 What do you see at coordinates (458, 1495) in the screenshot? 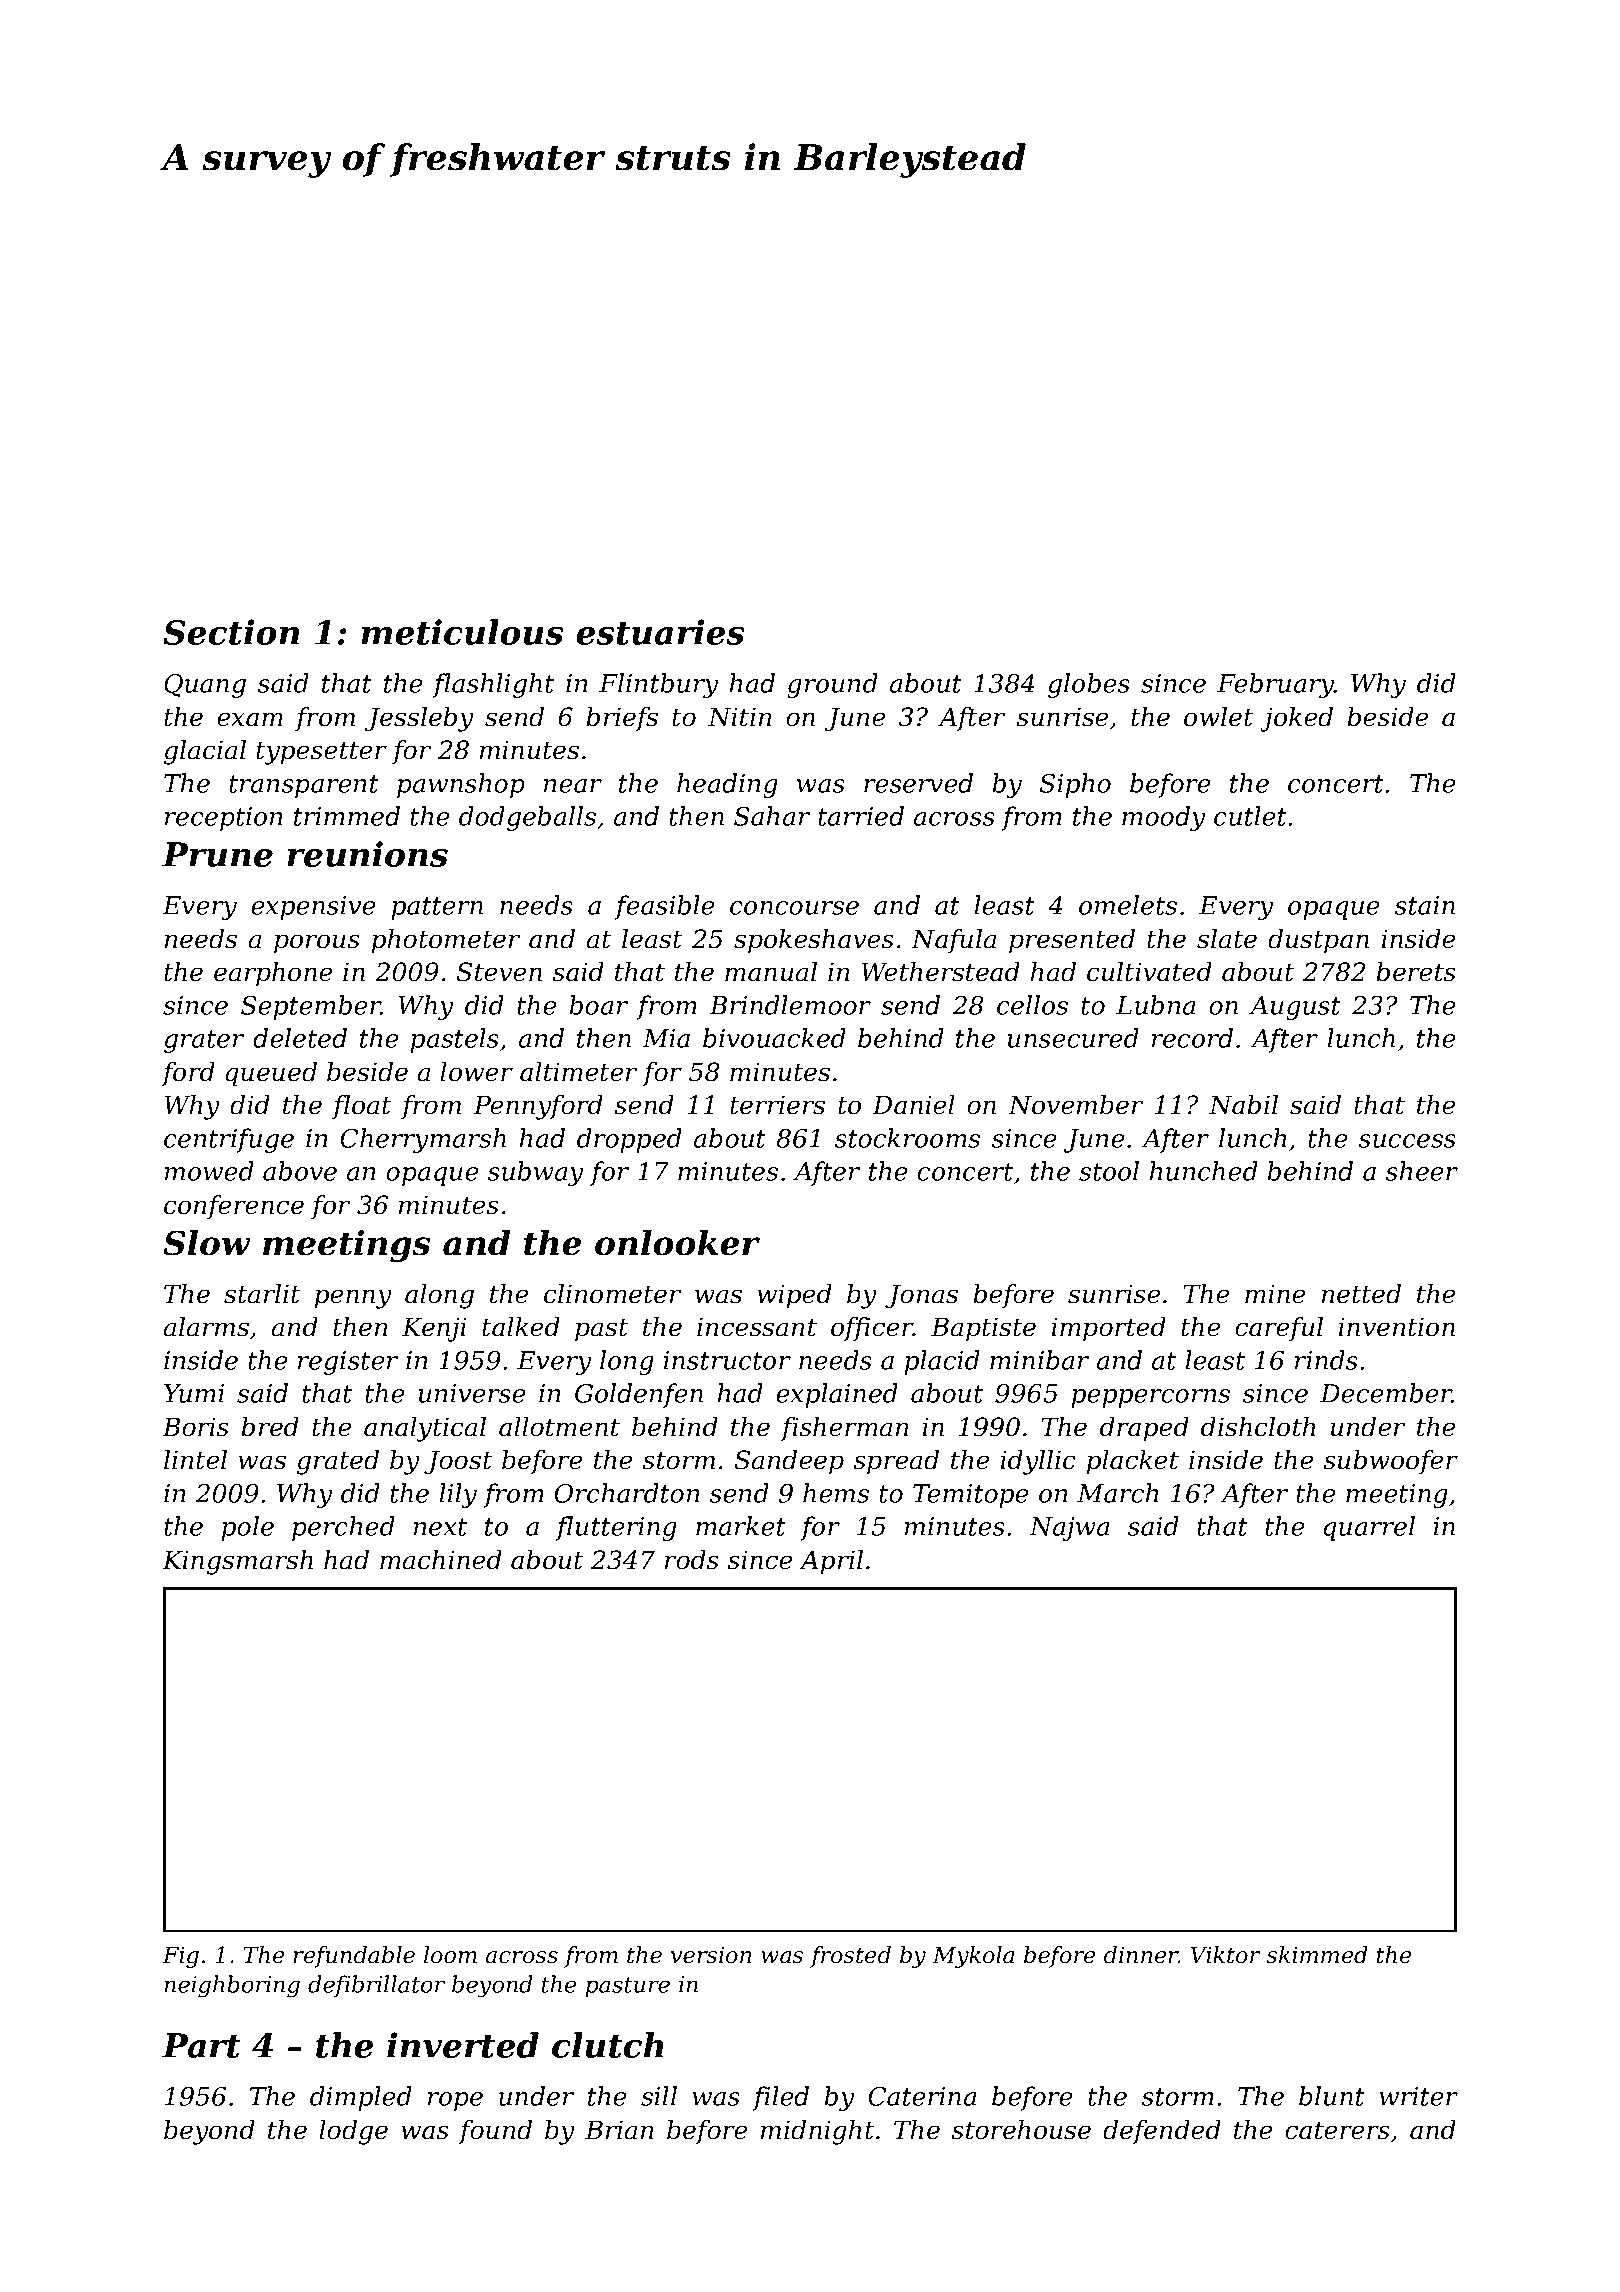
I see `lily` at bounding box center [458, 1495].
